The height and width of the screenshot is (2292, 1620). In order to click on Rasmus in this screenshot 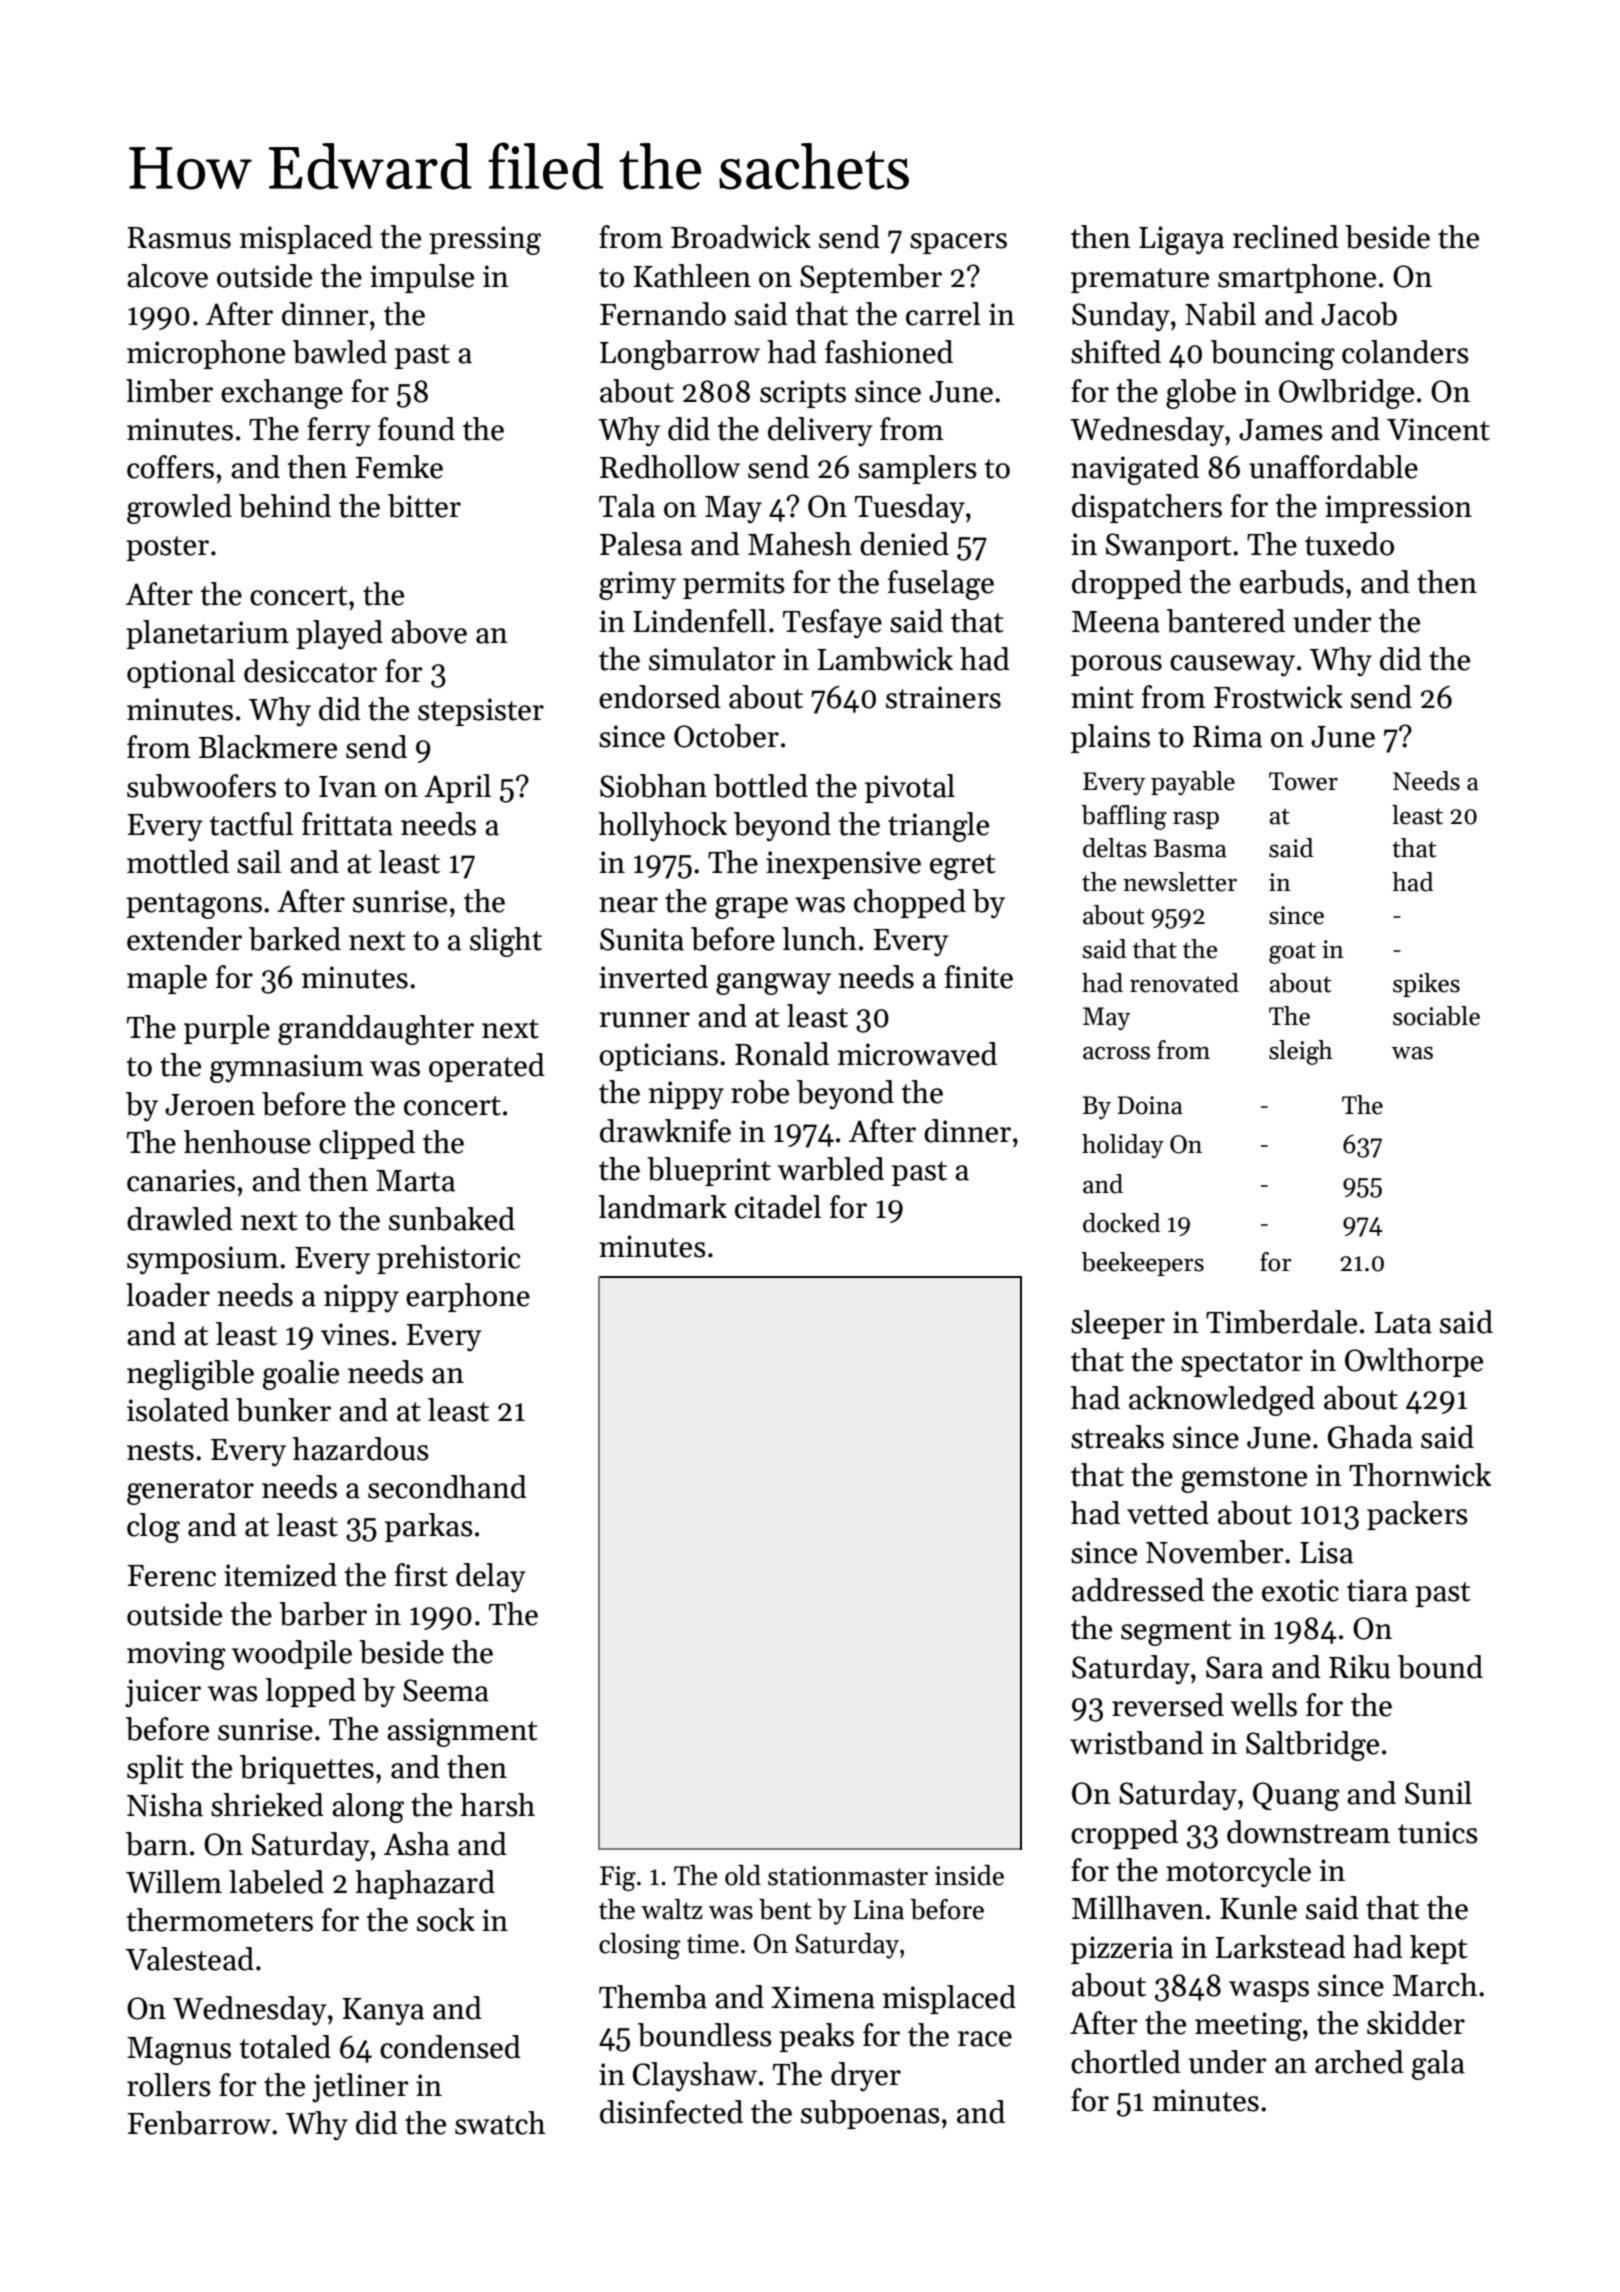, I will do `click(179, 238)`.
